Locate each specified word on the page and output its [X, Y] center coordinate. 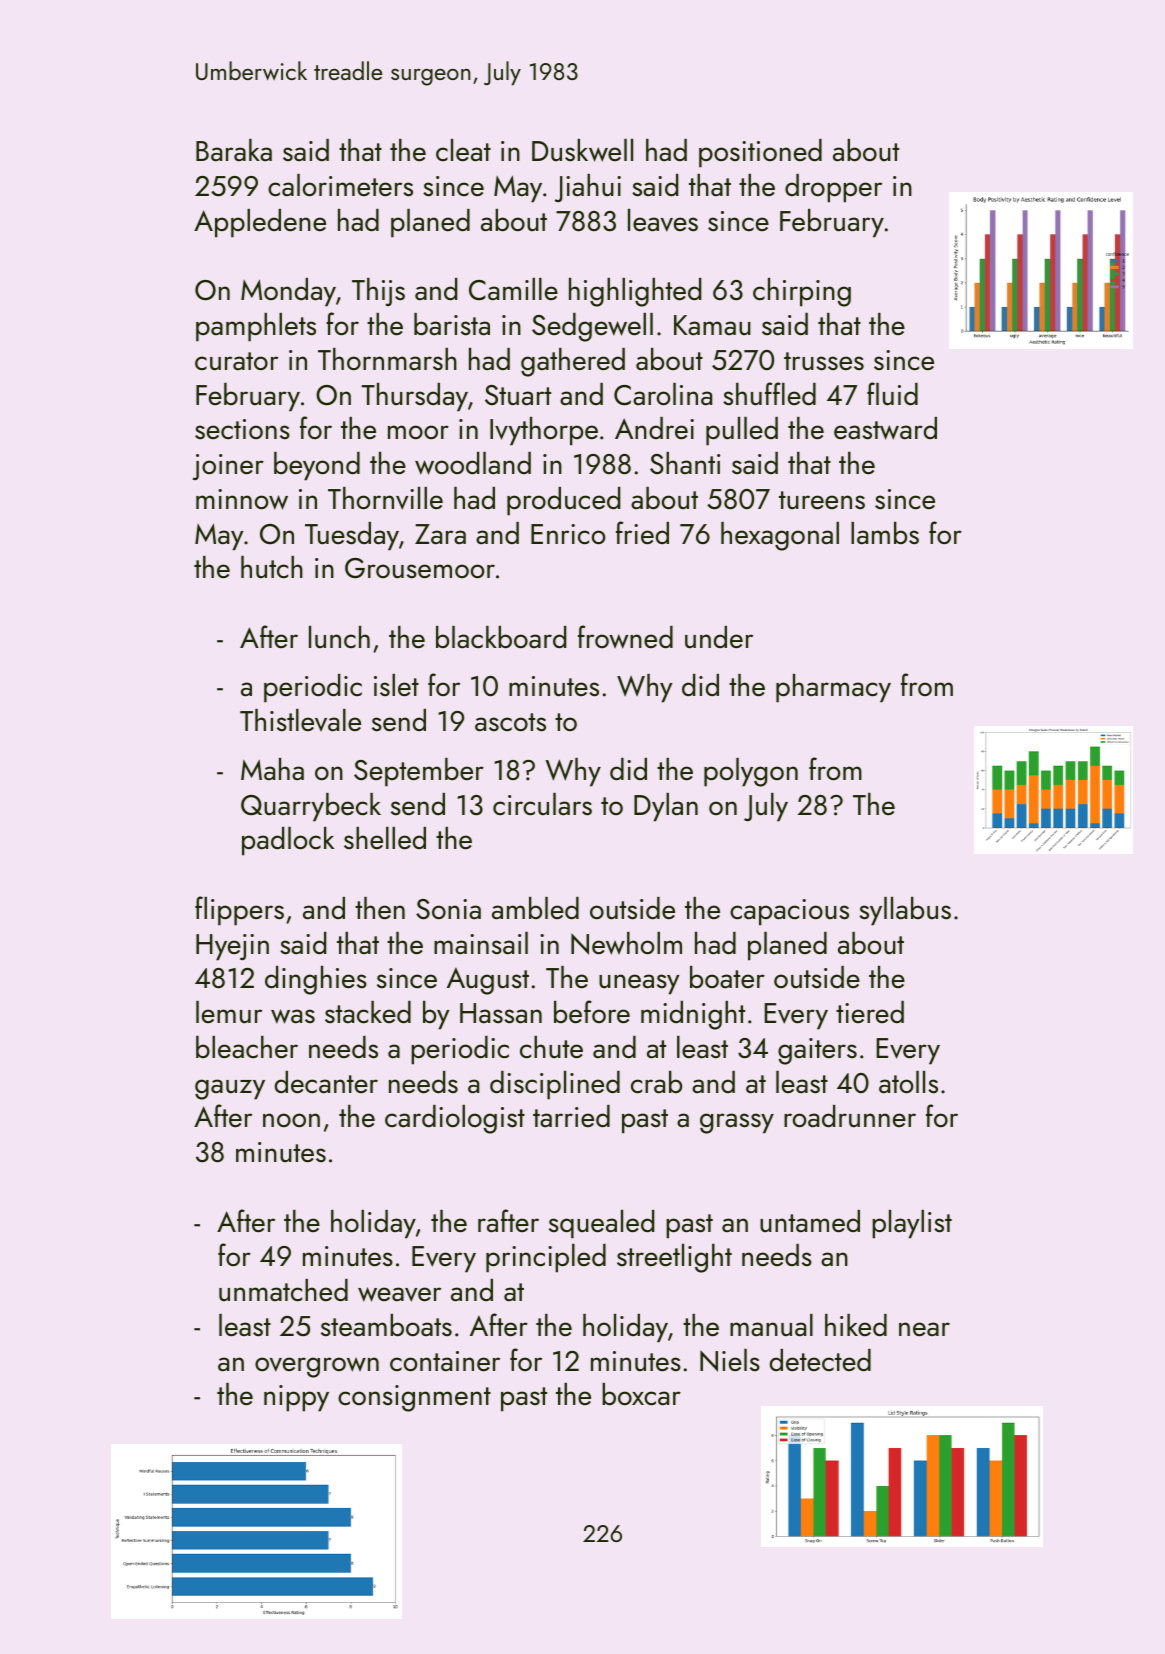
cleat [463, 150]
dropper [833, 188]
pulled [742, 431]
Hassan [501, 1013]
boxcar [641, 1394]
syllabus [905, 911]
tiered [870, 1012]
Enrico [568, 534]
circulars [542, 804]
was [293, 1016]
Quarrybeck [311, 807]
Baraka [234, 150]
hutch [272, 567]
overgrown [317, 1367]
